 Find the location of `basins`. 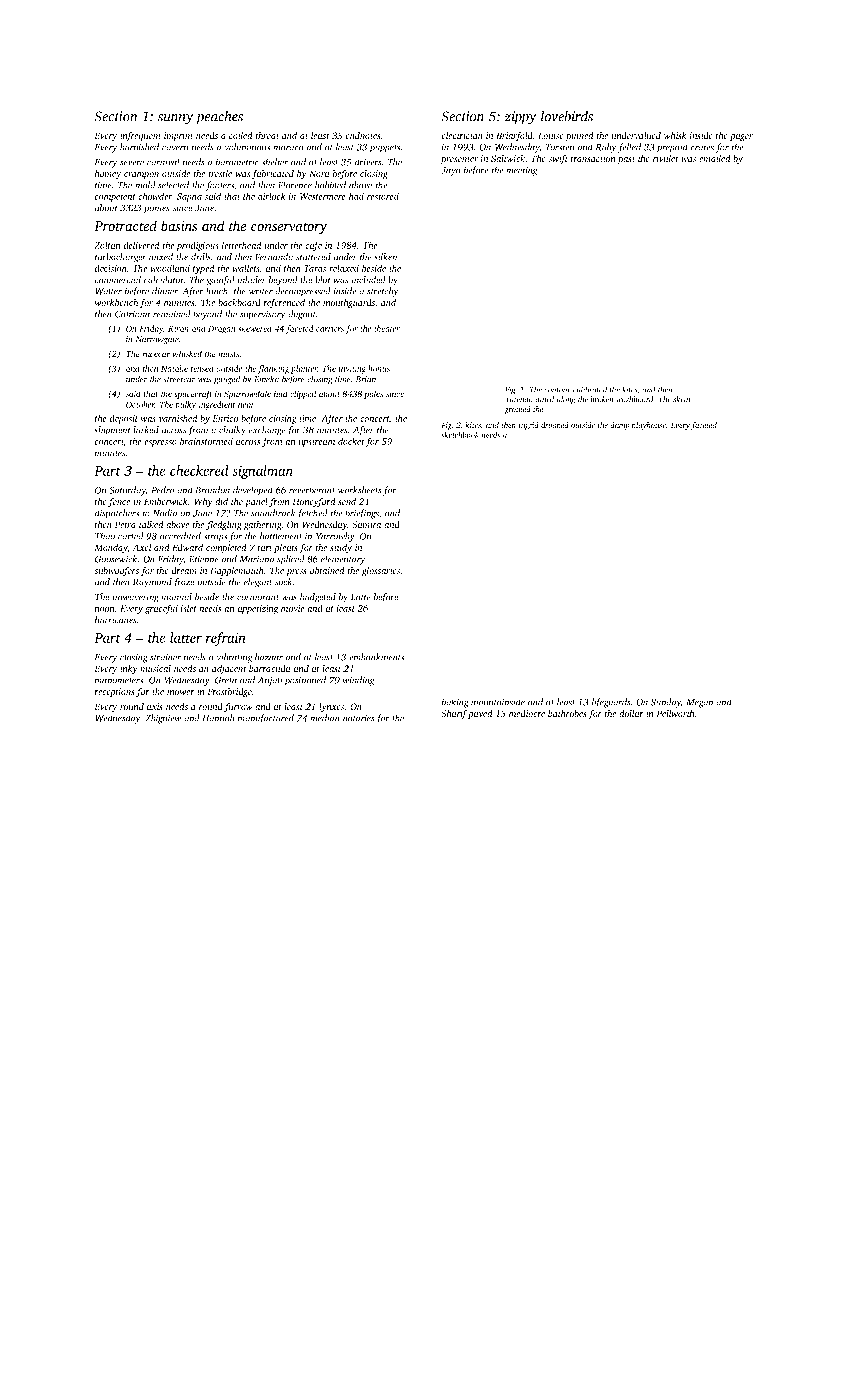

basins is located at coordinates (179, 226).
